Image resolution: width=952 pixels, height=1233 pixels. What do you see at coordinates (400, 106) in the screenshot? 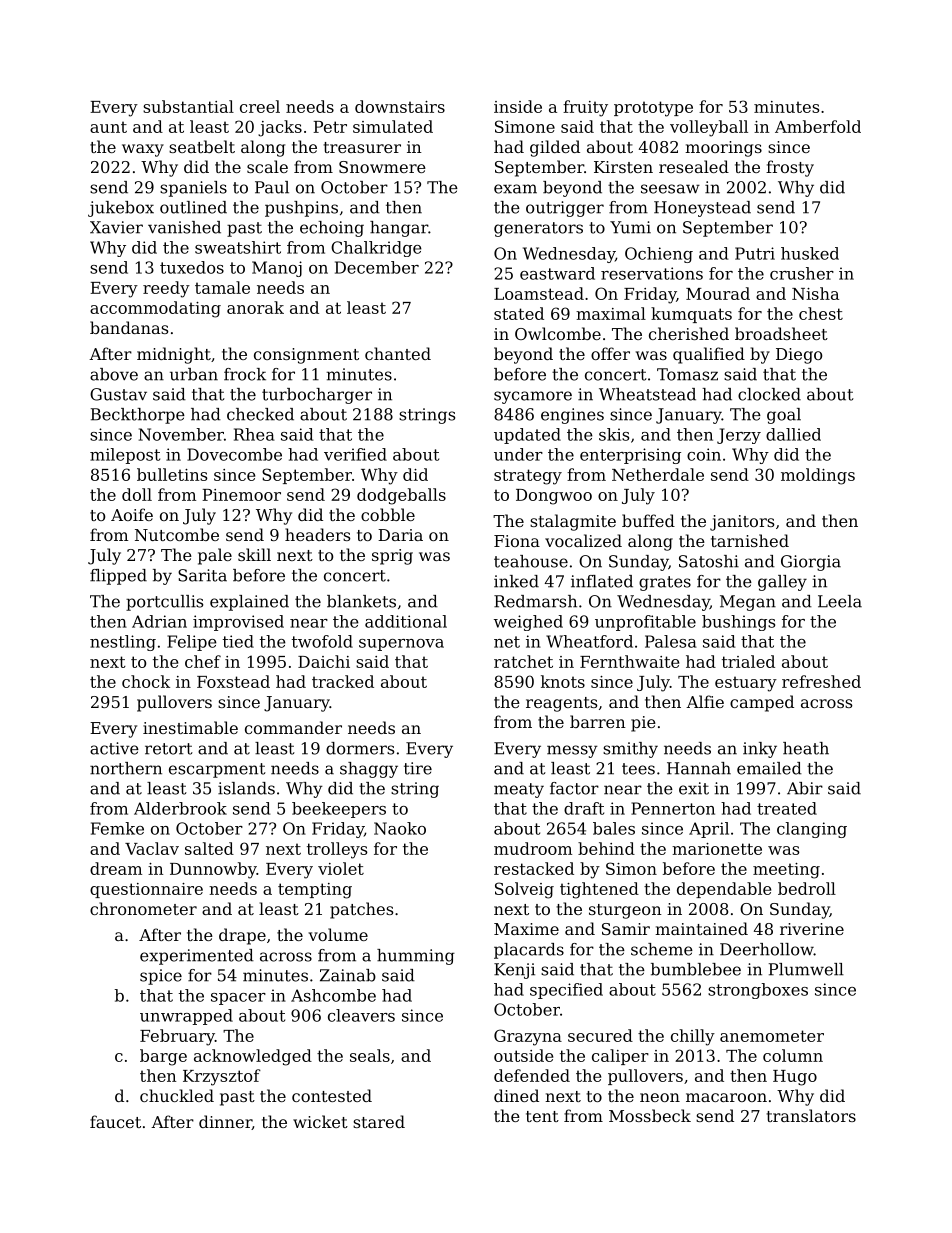
I see `downstairs` at bounding box center [400, 106].
